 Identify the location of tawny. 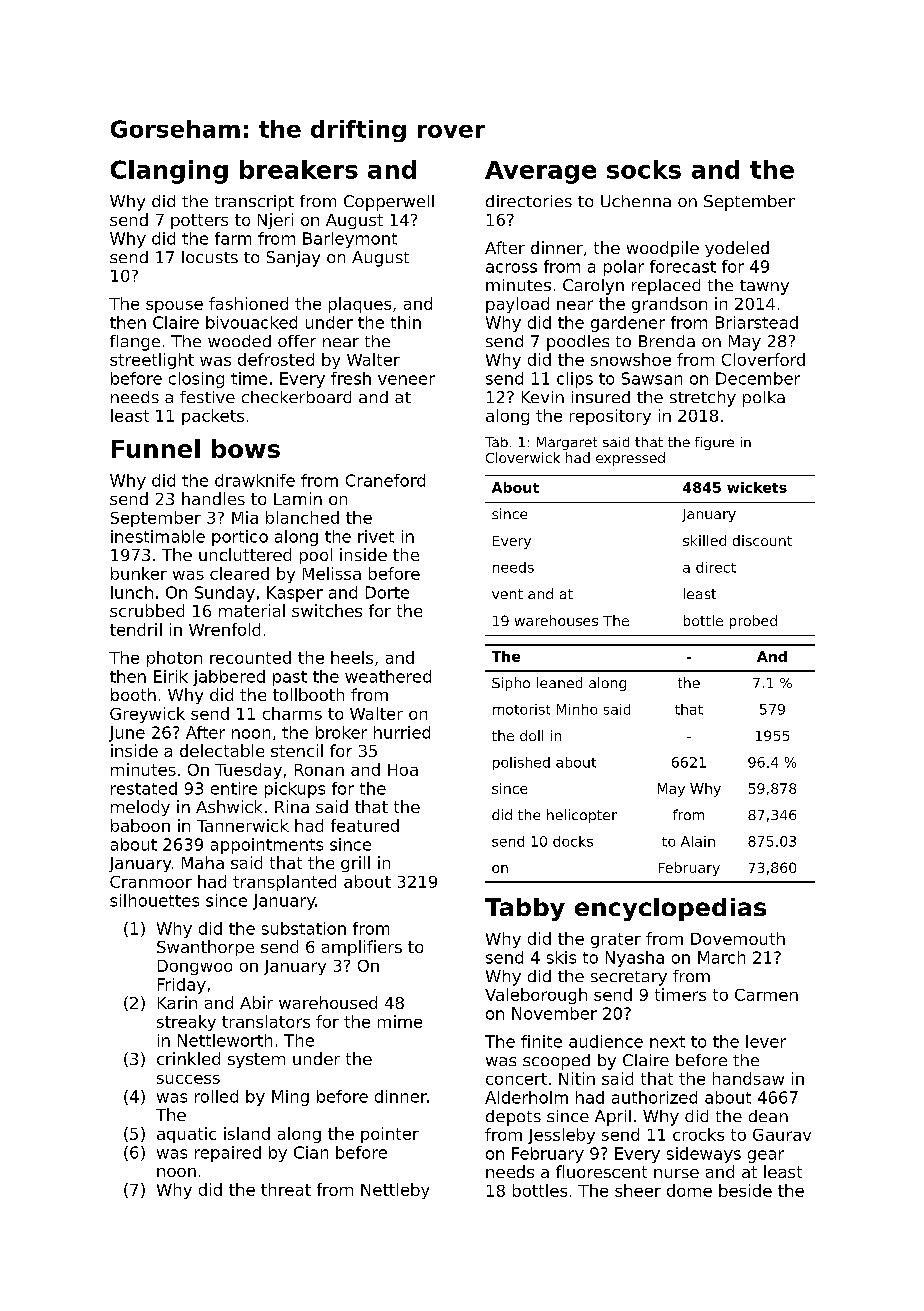
(764, 287).
